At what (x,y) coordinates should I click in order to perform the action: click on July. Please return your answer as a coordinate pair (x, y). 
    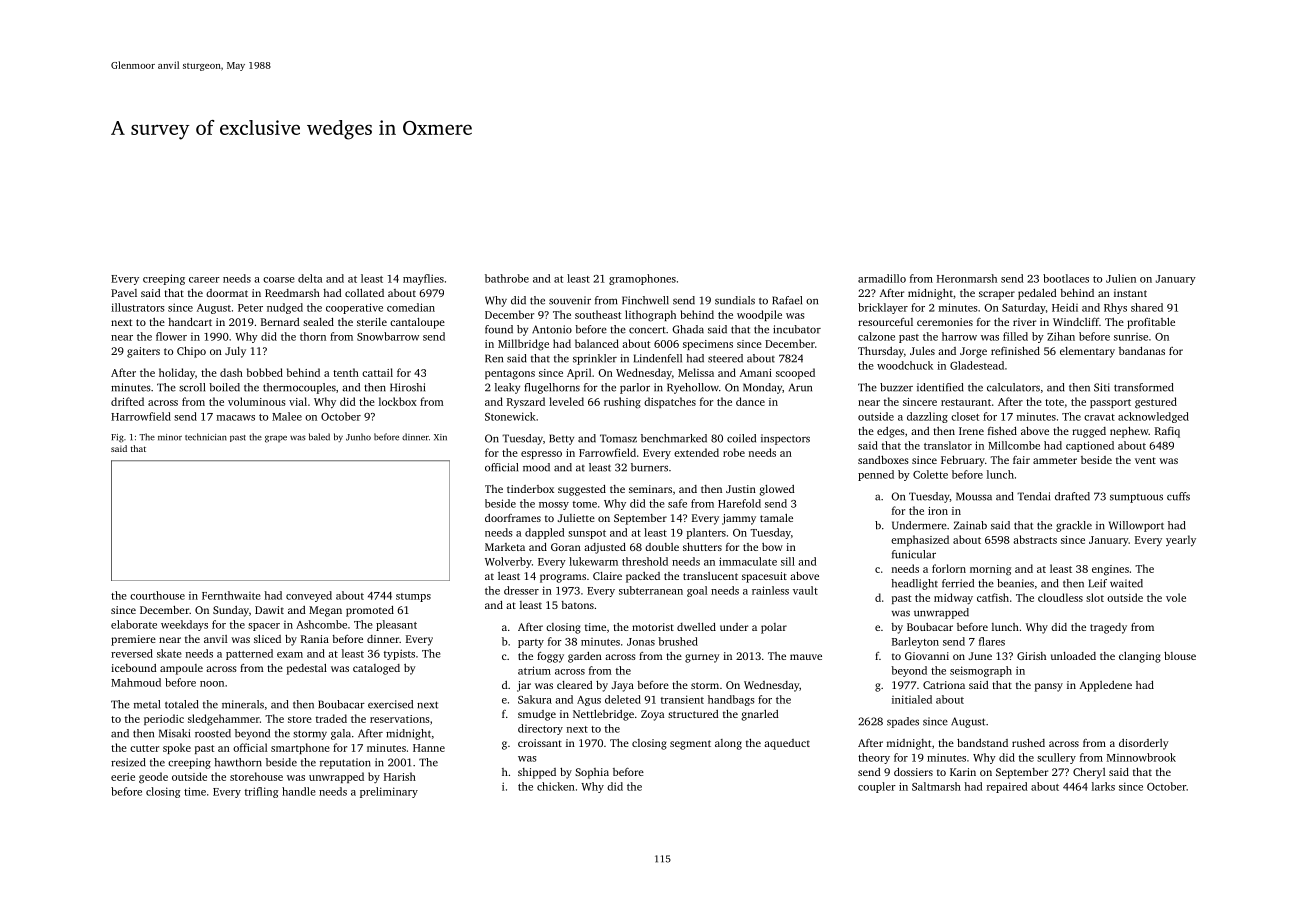
    Looking at the image, I should click on (235, 352).
